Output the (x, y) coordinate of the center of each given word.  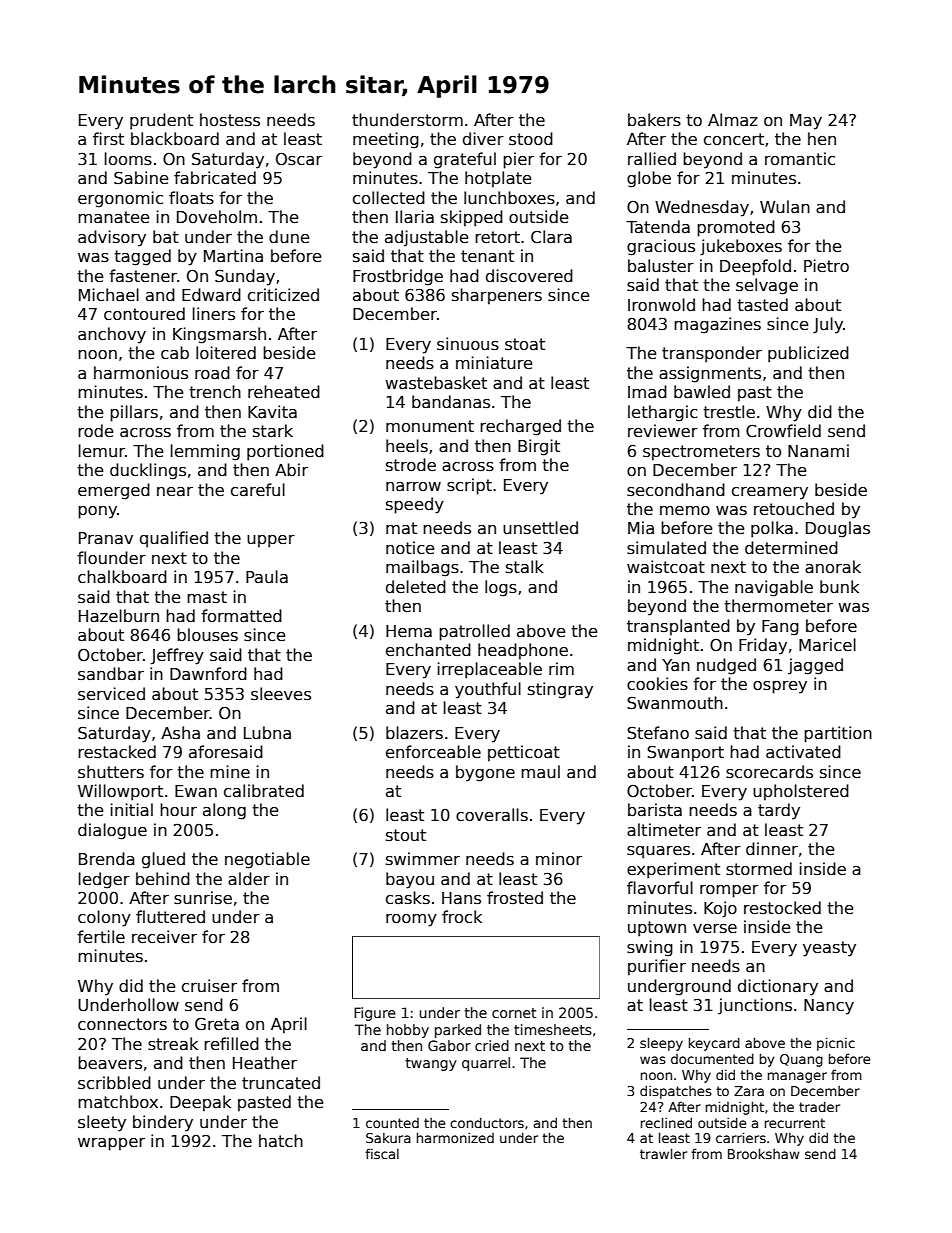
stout (406, 835)
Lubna (267, 733)
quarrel (486, 1064)
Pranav (106, 538)
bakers (654, 120)
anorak (833, 567)
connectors (122, 1024)
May (806, 122)
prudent (161, 121)
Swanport (685, 753)
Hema (409, 631)
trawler (663, 1154)
